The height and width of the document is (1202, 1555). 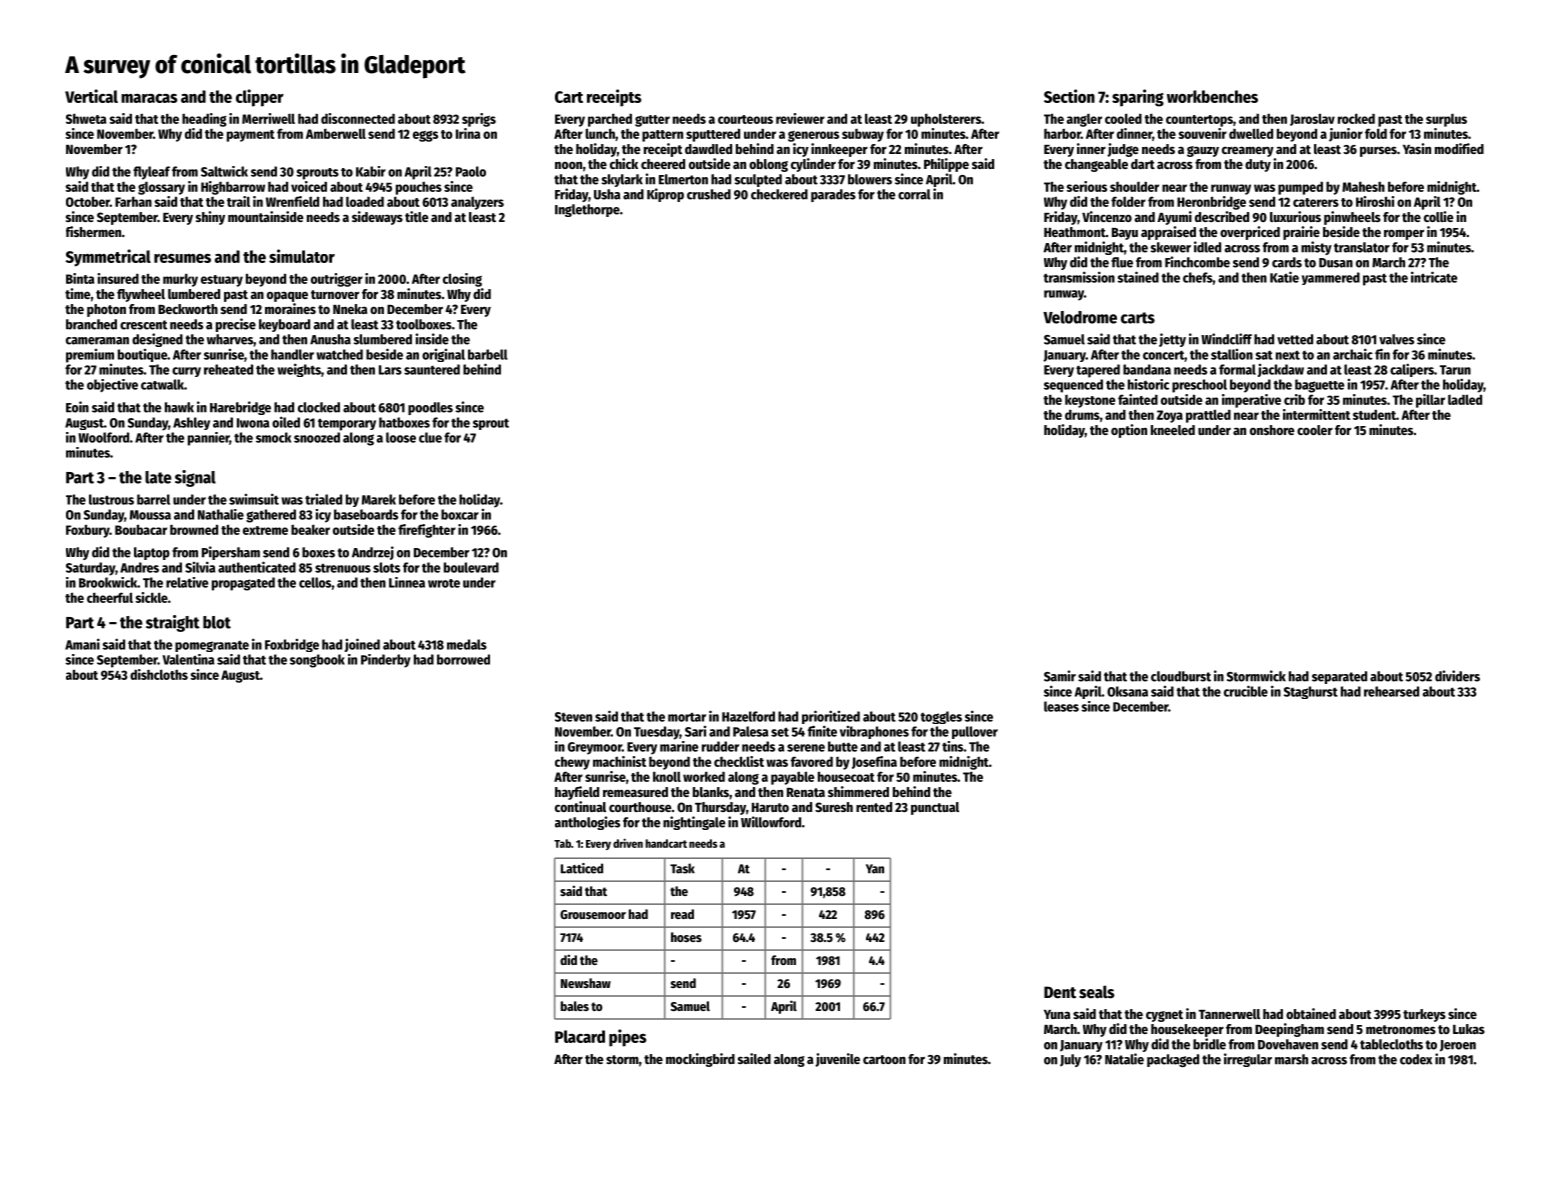 I want to click on rehearsed, so click(x=1391, y=691).
